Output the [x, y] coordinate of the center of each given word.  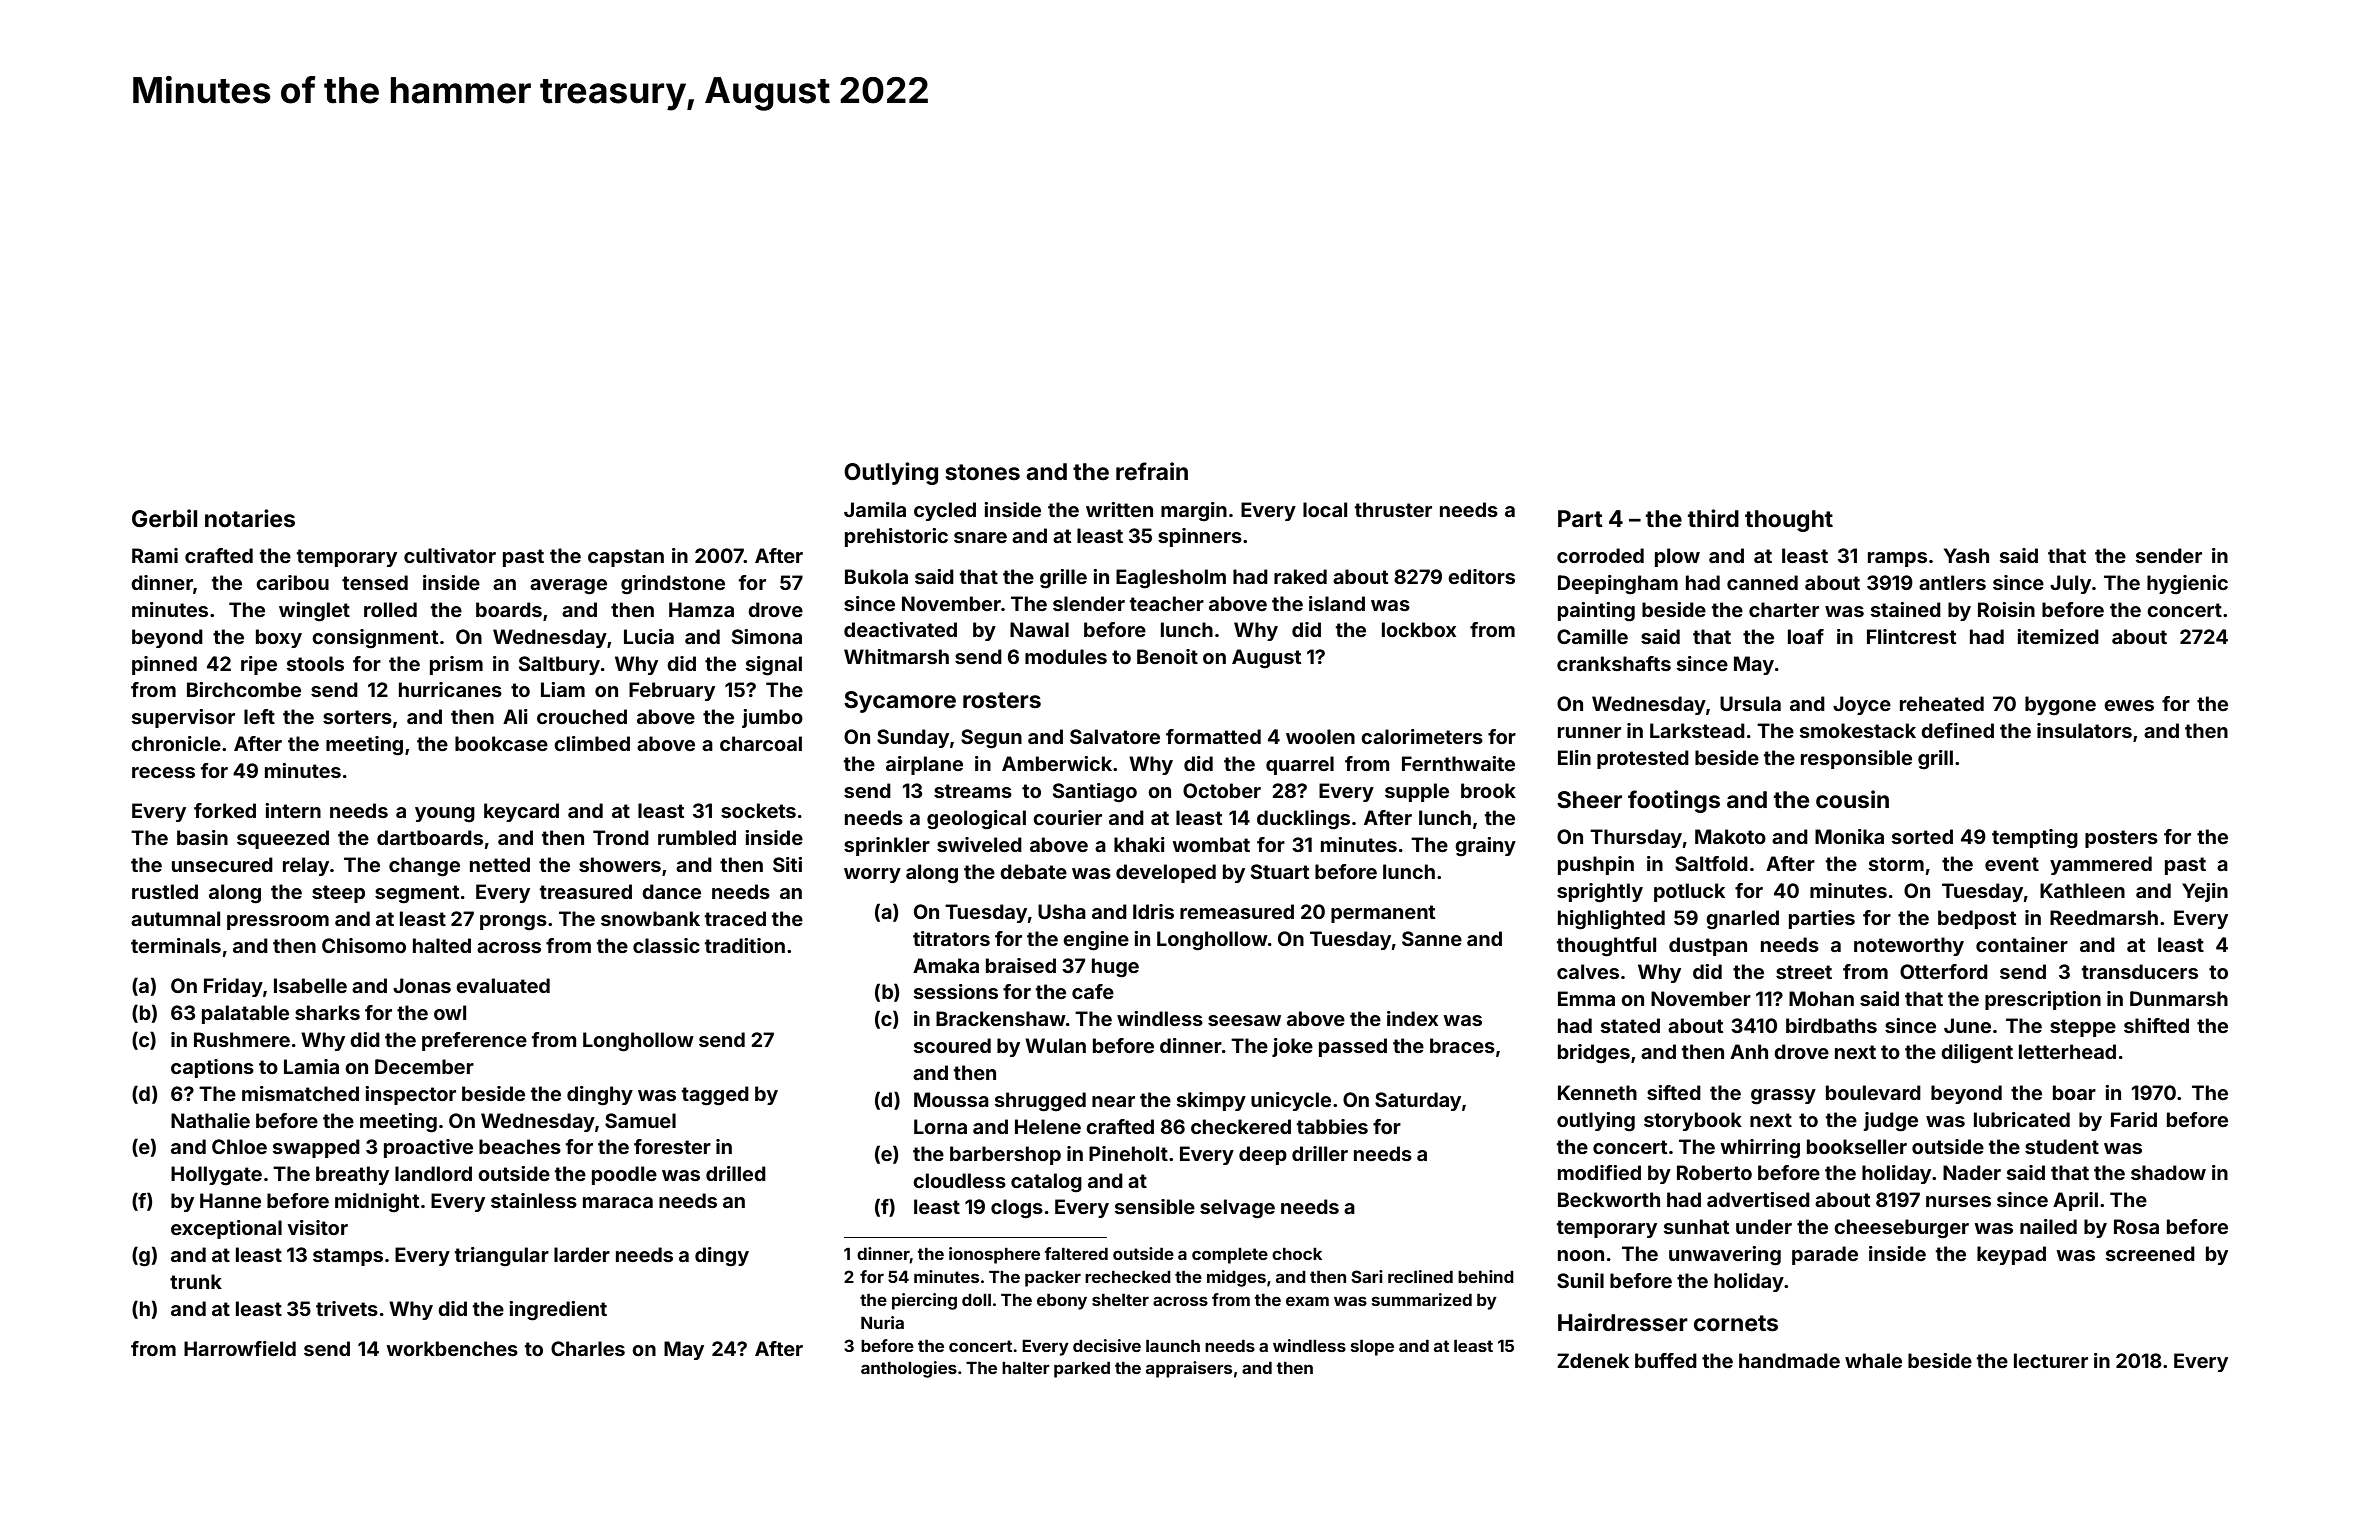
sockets [758, 810]
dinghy [600, 1096]
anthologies [909, 1369]
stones [982, 472]
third [1713, 518]
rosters [1002, 700]
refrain [1152, 471]
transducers [2140, 971]
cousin [1852, 799]
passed [1353, 1047]
